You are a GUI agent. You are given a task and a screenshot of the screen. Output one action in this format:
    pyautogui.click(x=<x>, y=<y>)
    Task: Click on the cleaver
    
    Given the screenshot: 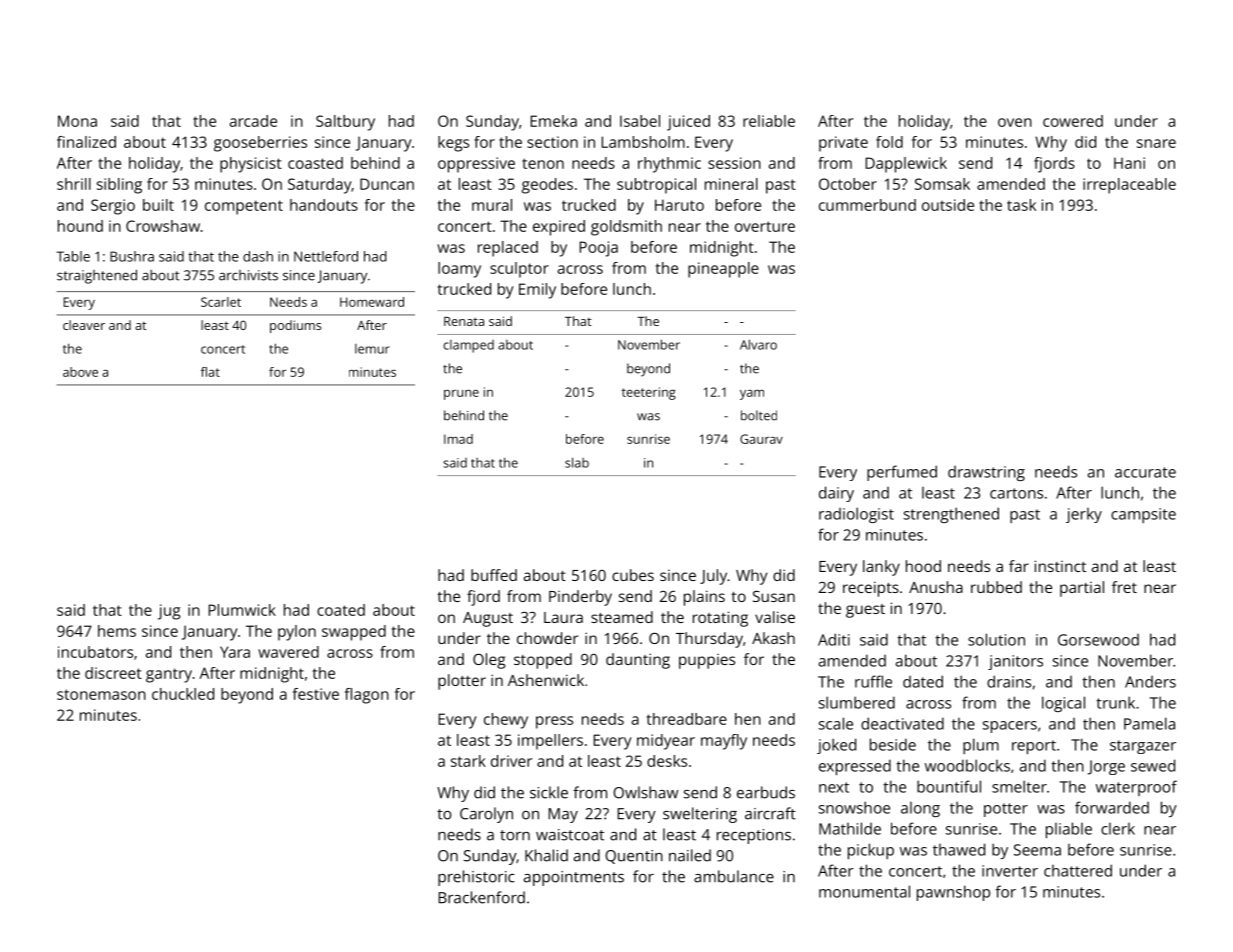 What is the action you would take?
    pyautogui.click(x=84, y=325)
